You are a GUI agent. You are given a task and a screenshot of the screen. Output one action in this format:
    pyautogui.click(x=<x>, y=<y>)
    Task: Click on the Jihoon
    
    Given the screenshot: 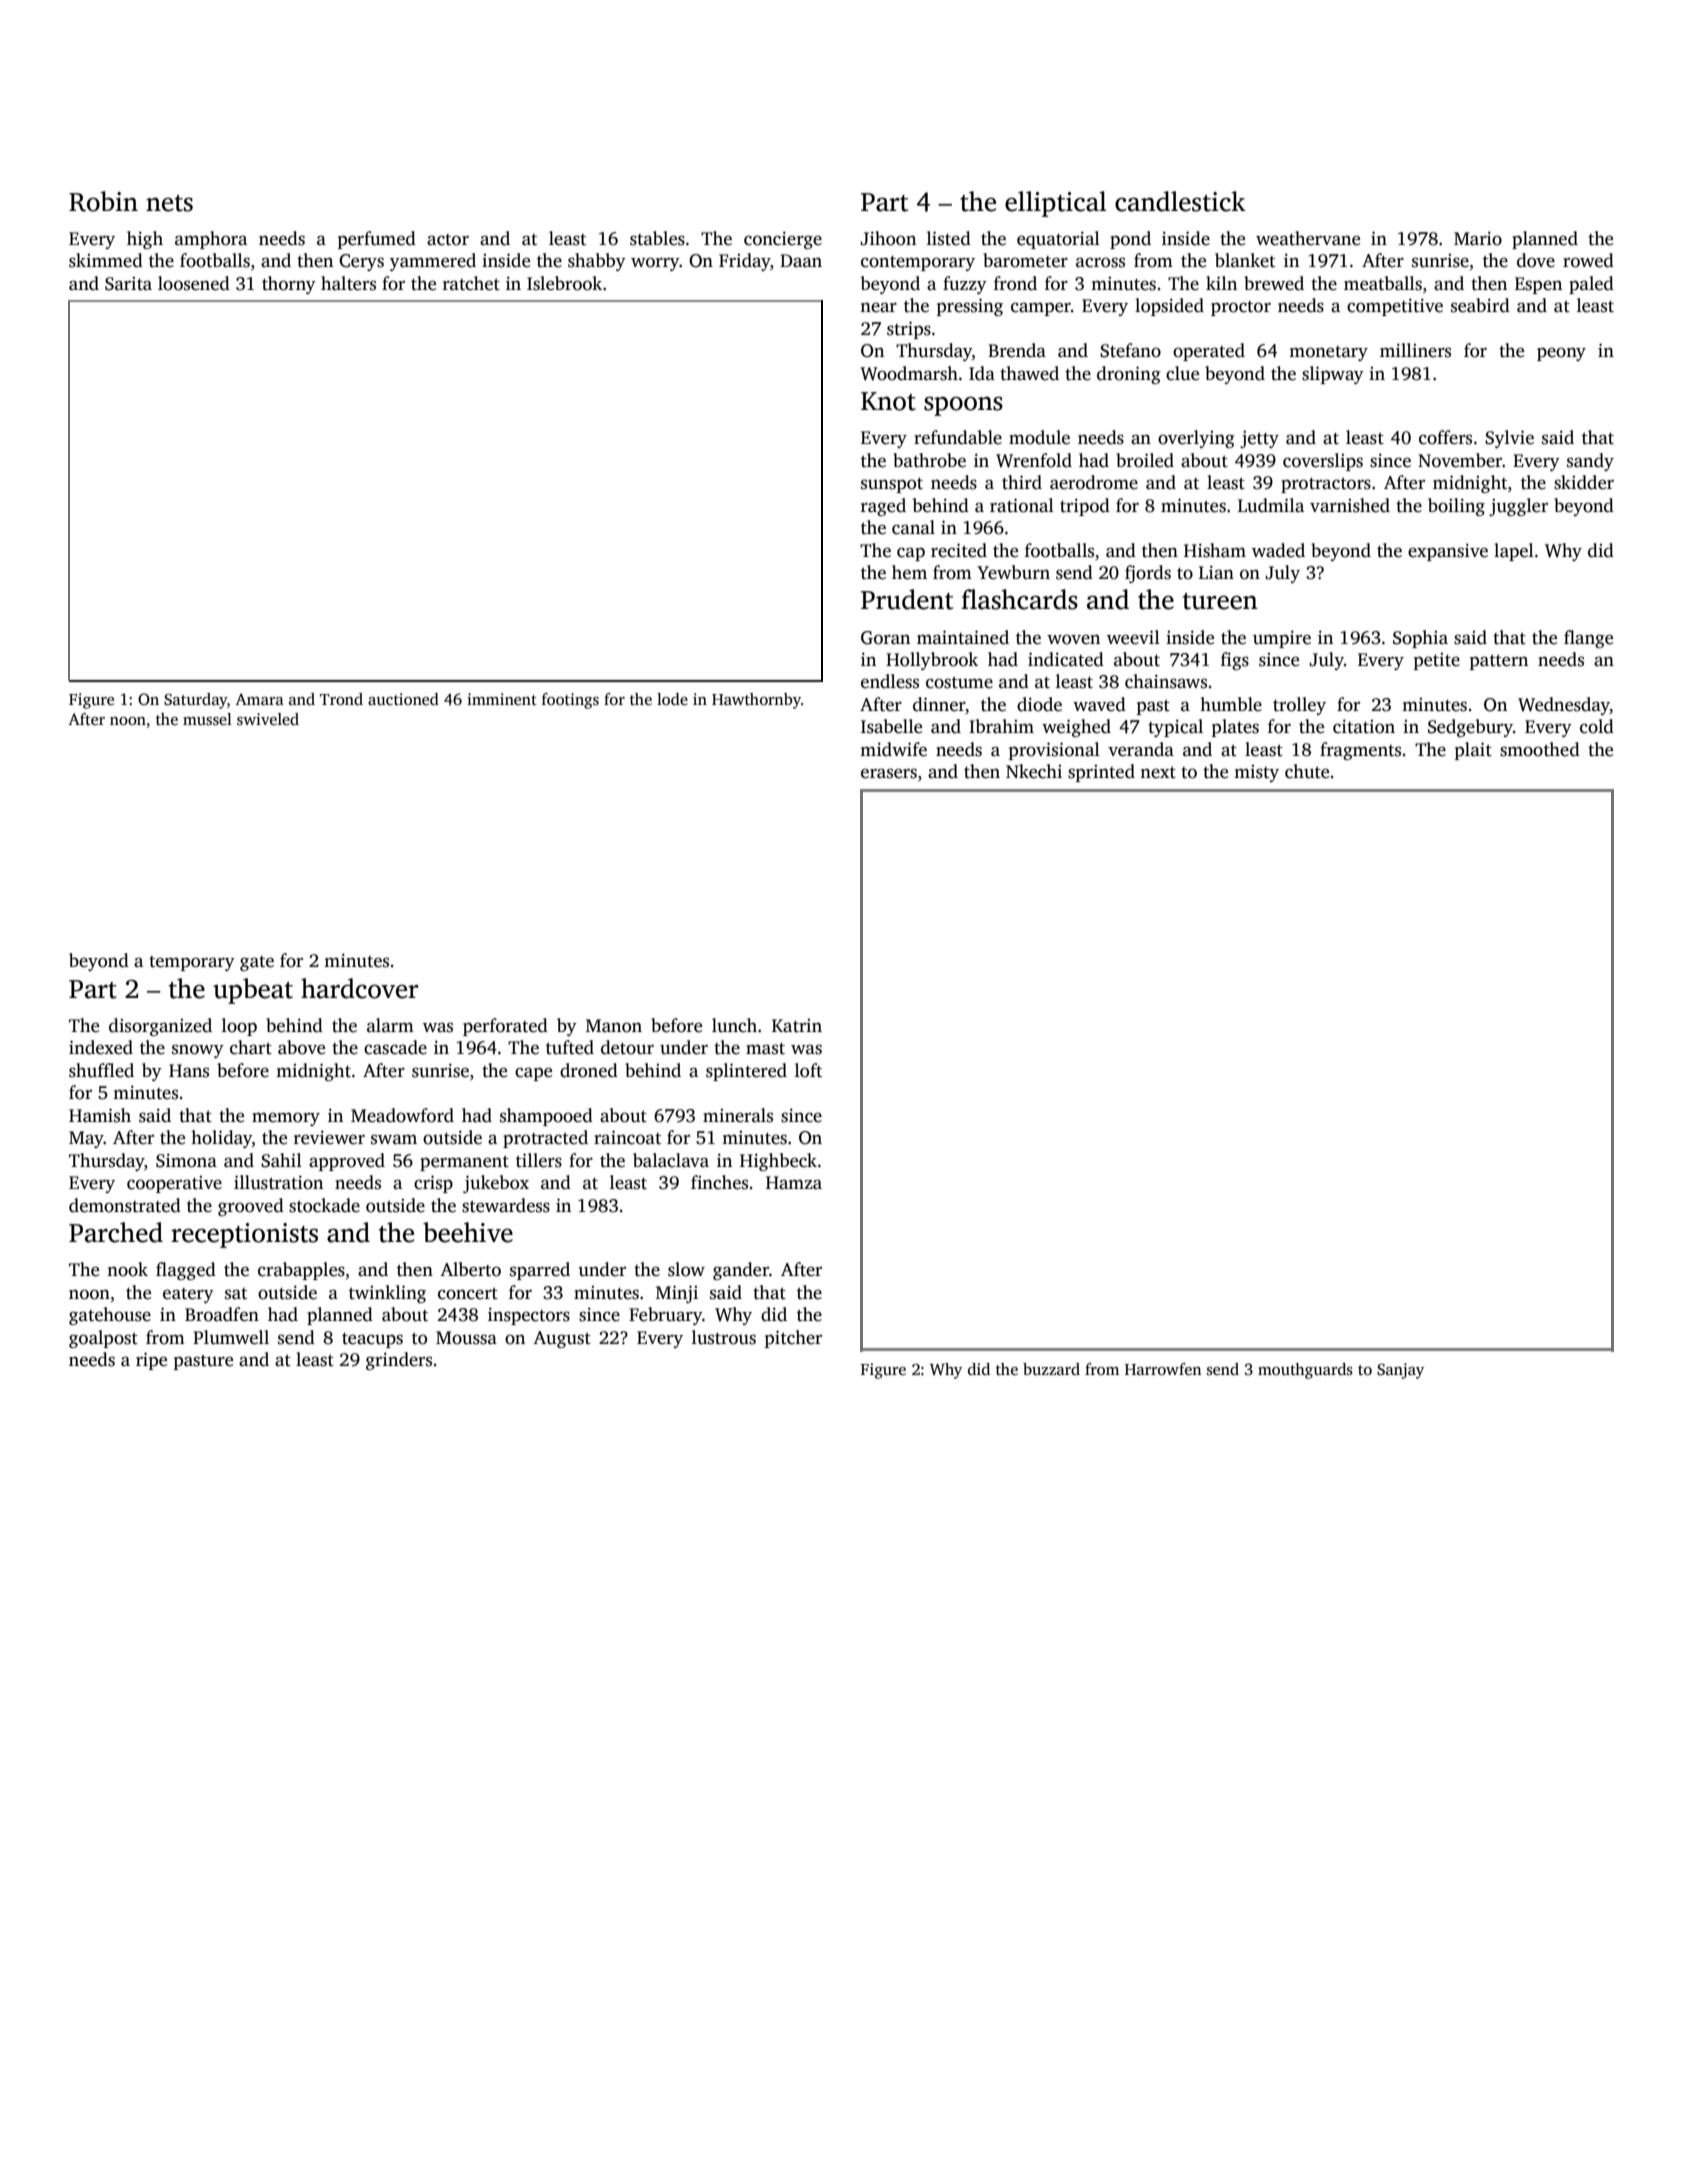 What is the action you would take?
    pyautogui.click(x=888, y=238)
